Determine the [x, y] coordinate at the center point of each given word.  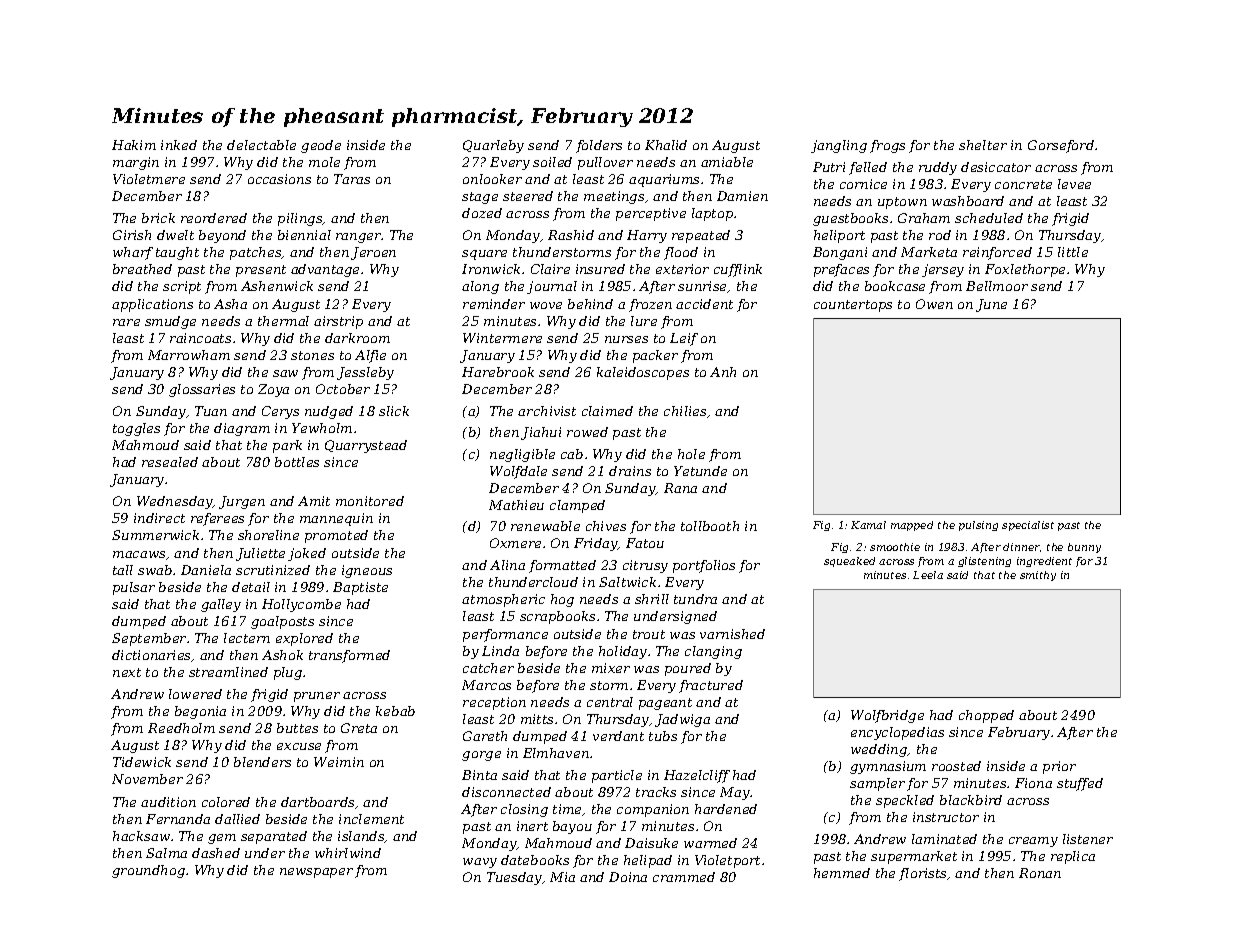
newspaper [316, 873]
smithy [1038, 576]
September [149, 639]
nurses [626, 339]
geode [321, 146]
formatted [562, 566]
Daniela [206, 570]
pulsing [978, 526]
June [991, 305]
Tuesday [514, 878]
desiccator [996, 167]
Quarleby [493, 146]
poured [688, 669]
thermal [283, 321]
